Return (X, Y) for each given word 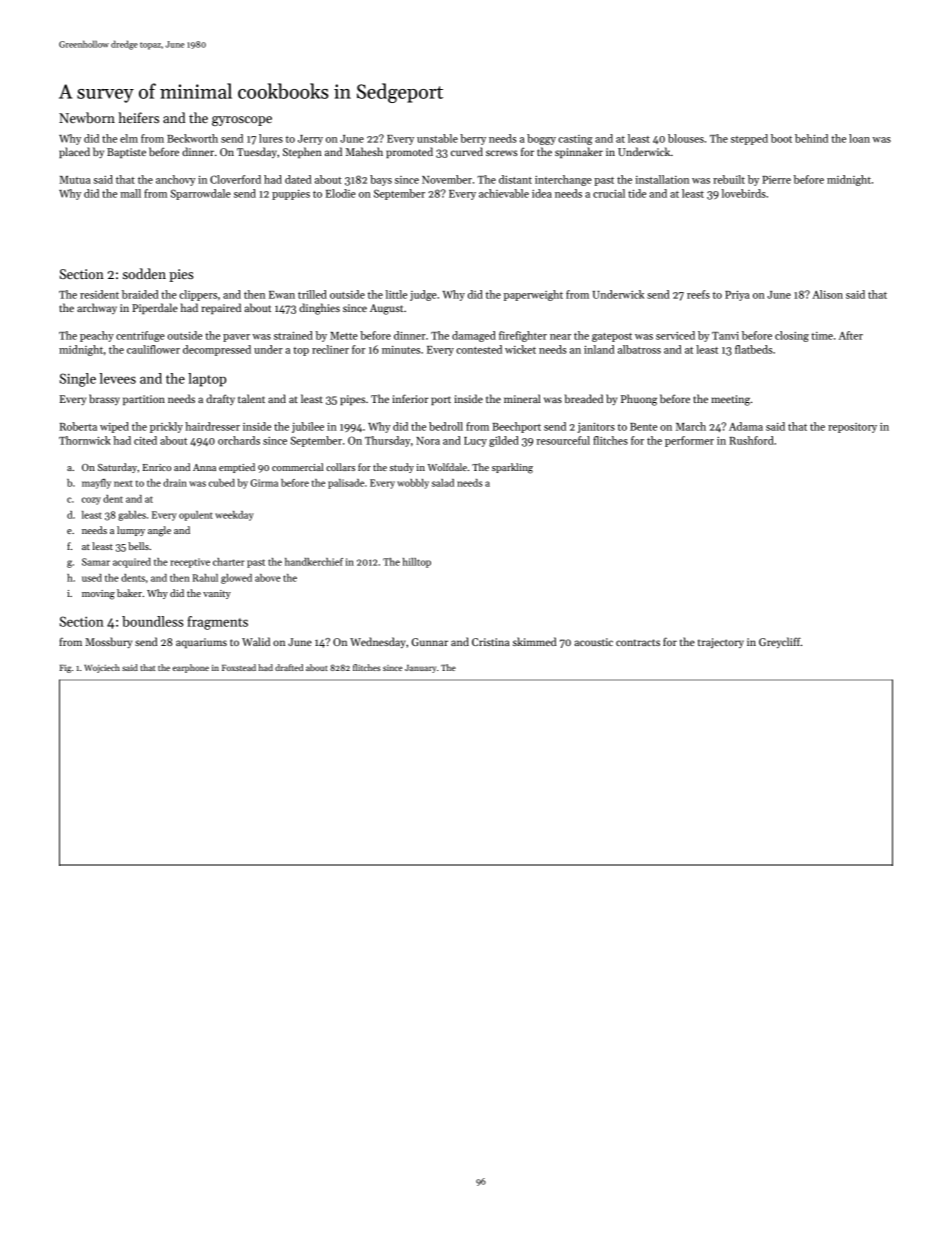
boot (781, 138)
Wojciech (102, 668)
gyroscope (242, 121)
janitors (596, 428)
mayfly (96, 484)
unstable (437, 138)
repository (852, 428)
